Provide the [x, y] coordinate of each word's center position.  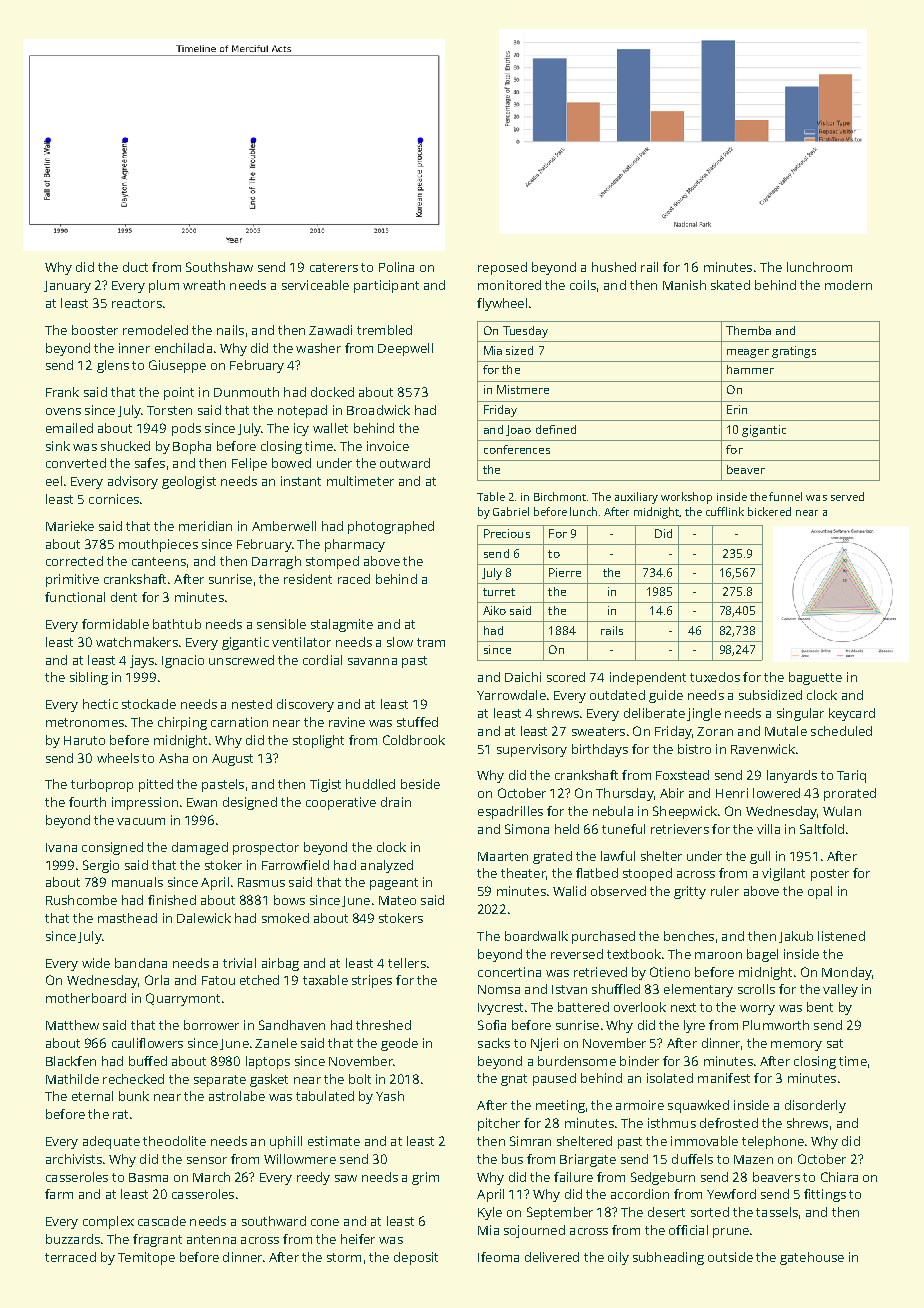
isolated [670, 1078]
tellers [407, 963]
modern [848, 285]
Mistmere [523, 389]
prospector [266, 849]
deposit [416, 1258]
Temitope [146, 1258]
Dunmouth [246, 392]
